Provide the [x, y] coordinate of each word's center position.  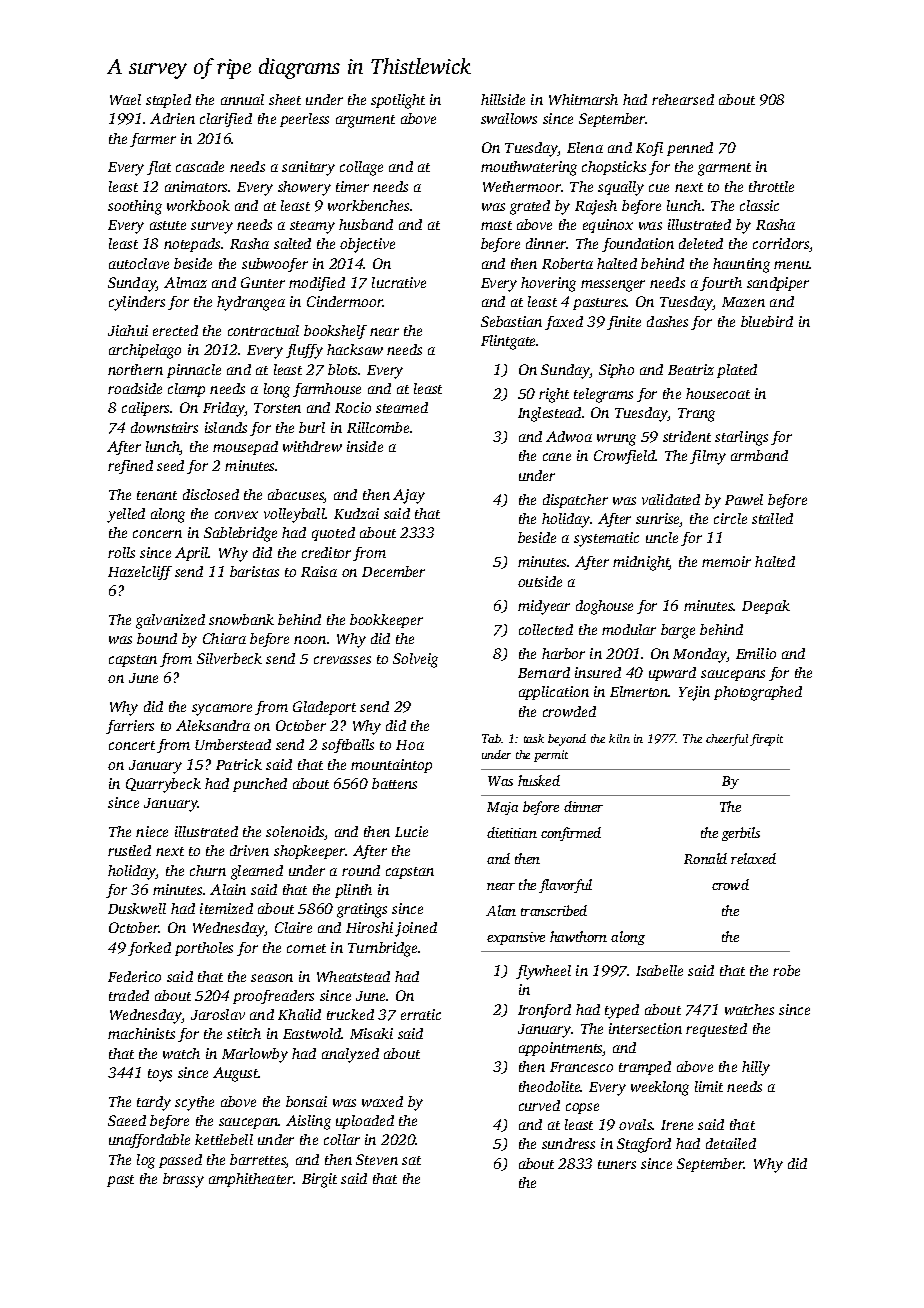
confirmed [571, 834]
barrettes [258, 1161]
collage [361, 168]
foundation [638, 245]
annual [242, 99]
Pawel [744, 499]
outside [540, 581]
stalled [772, 518]
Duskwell [137, 908]
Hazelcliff [140, 573]
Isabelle [659, 970]
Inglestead [549, 414]
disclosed [211, 494]
